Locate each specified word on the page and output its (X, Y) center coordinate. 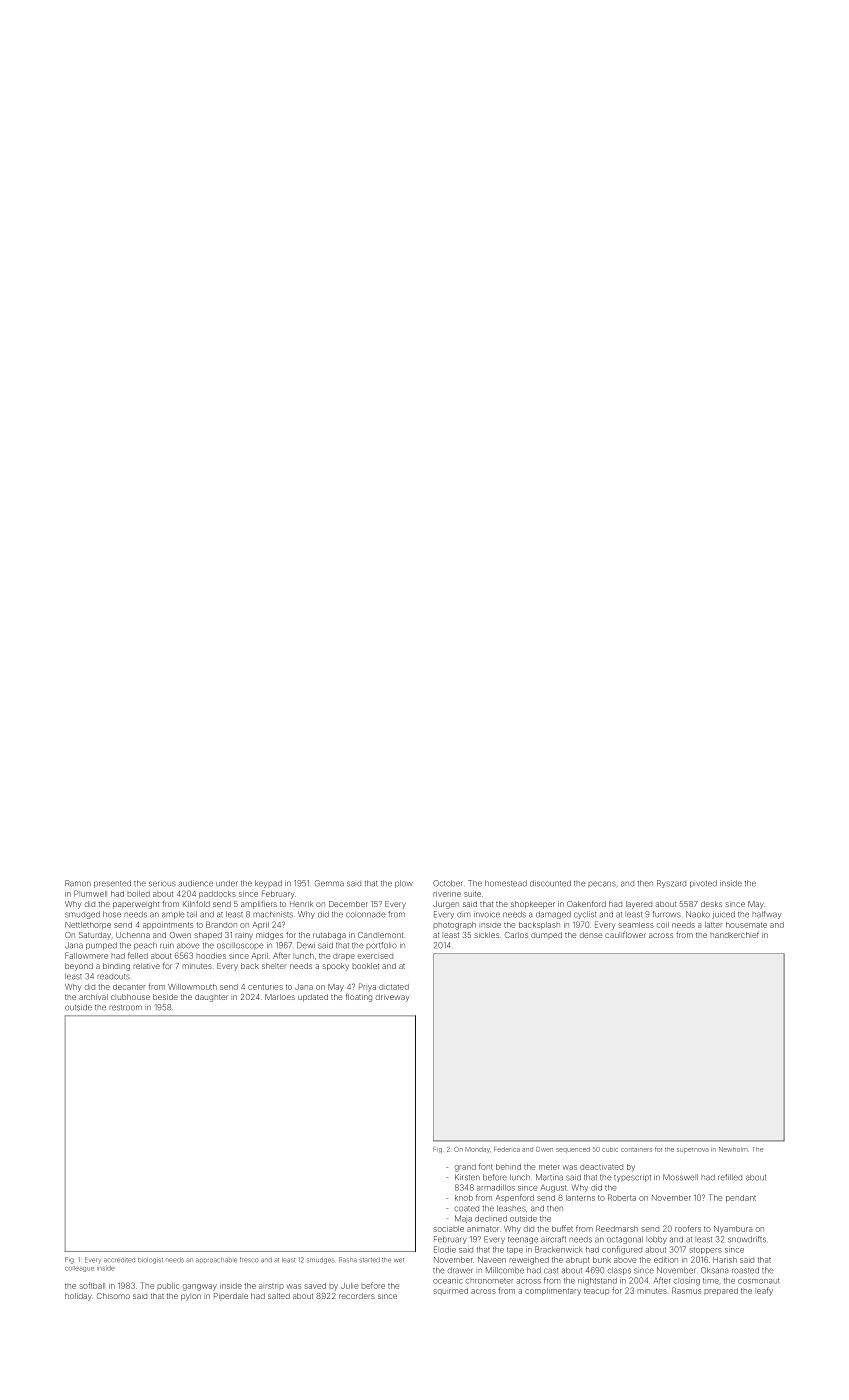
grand (465, 1168)
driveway (392, 998)
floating (359, 998)
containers (636, 1150)
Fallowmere (86, 955)
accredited (119, 1260)
